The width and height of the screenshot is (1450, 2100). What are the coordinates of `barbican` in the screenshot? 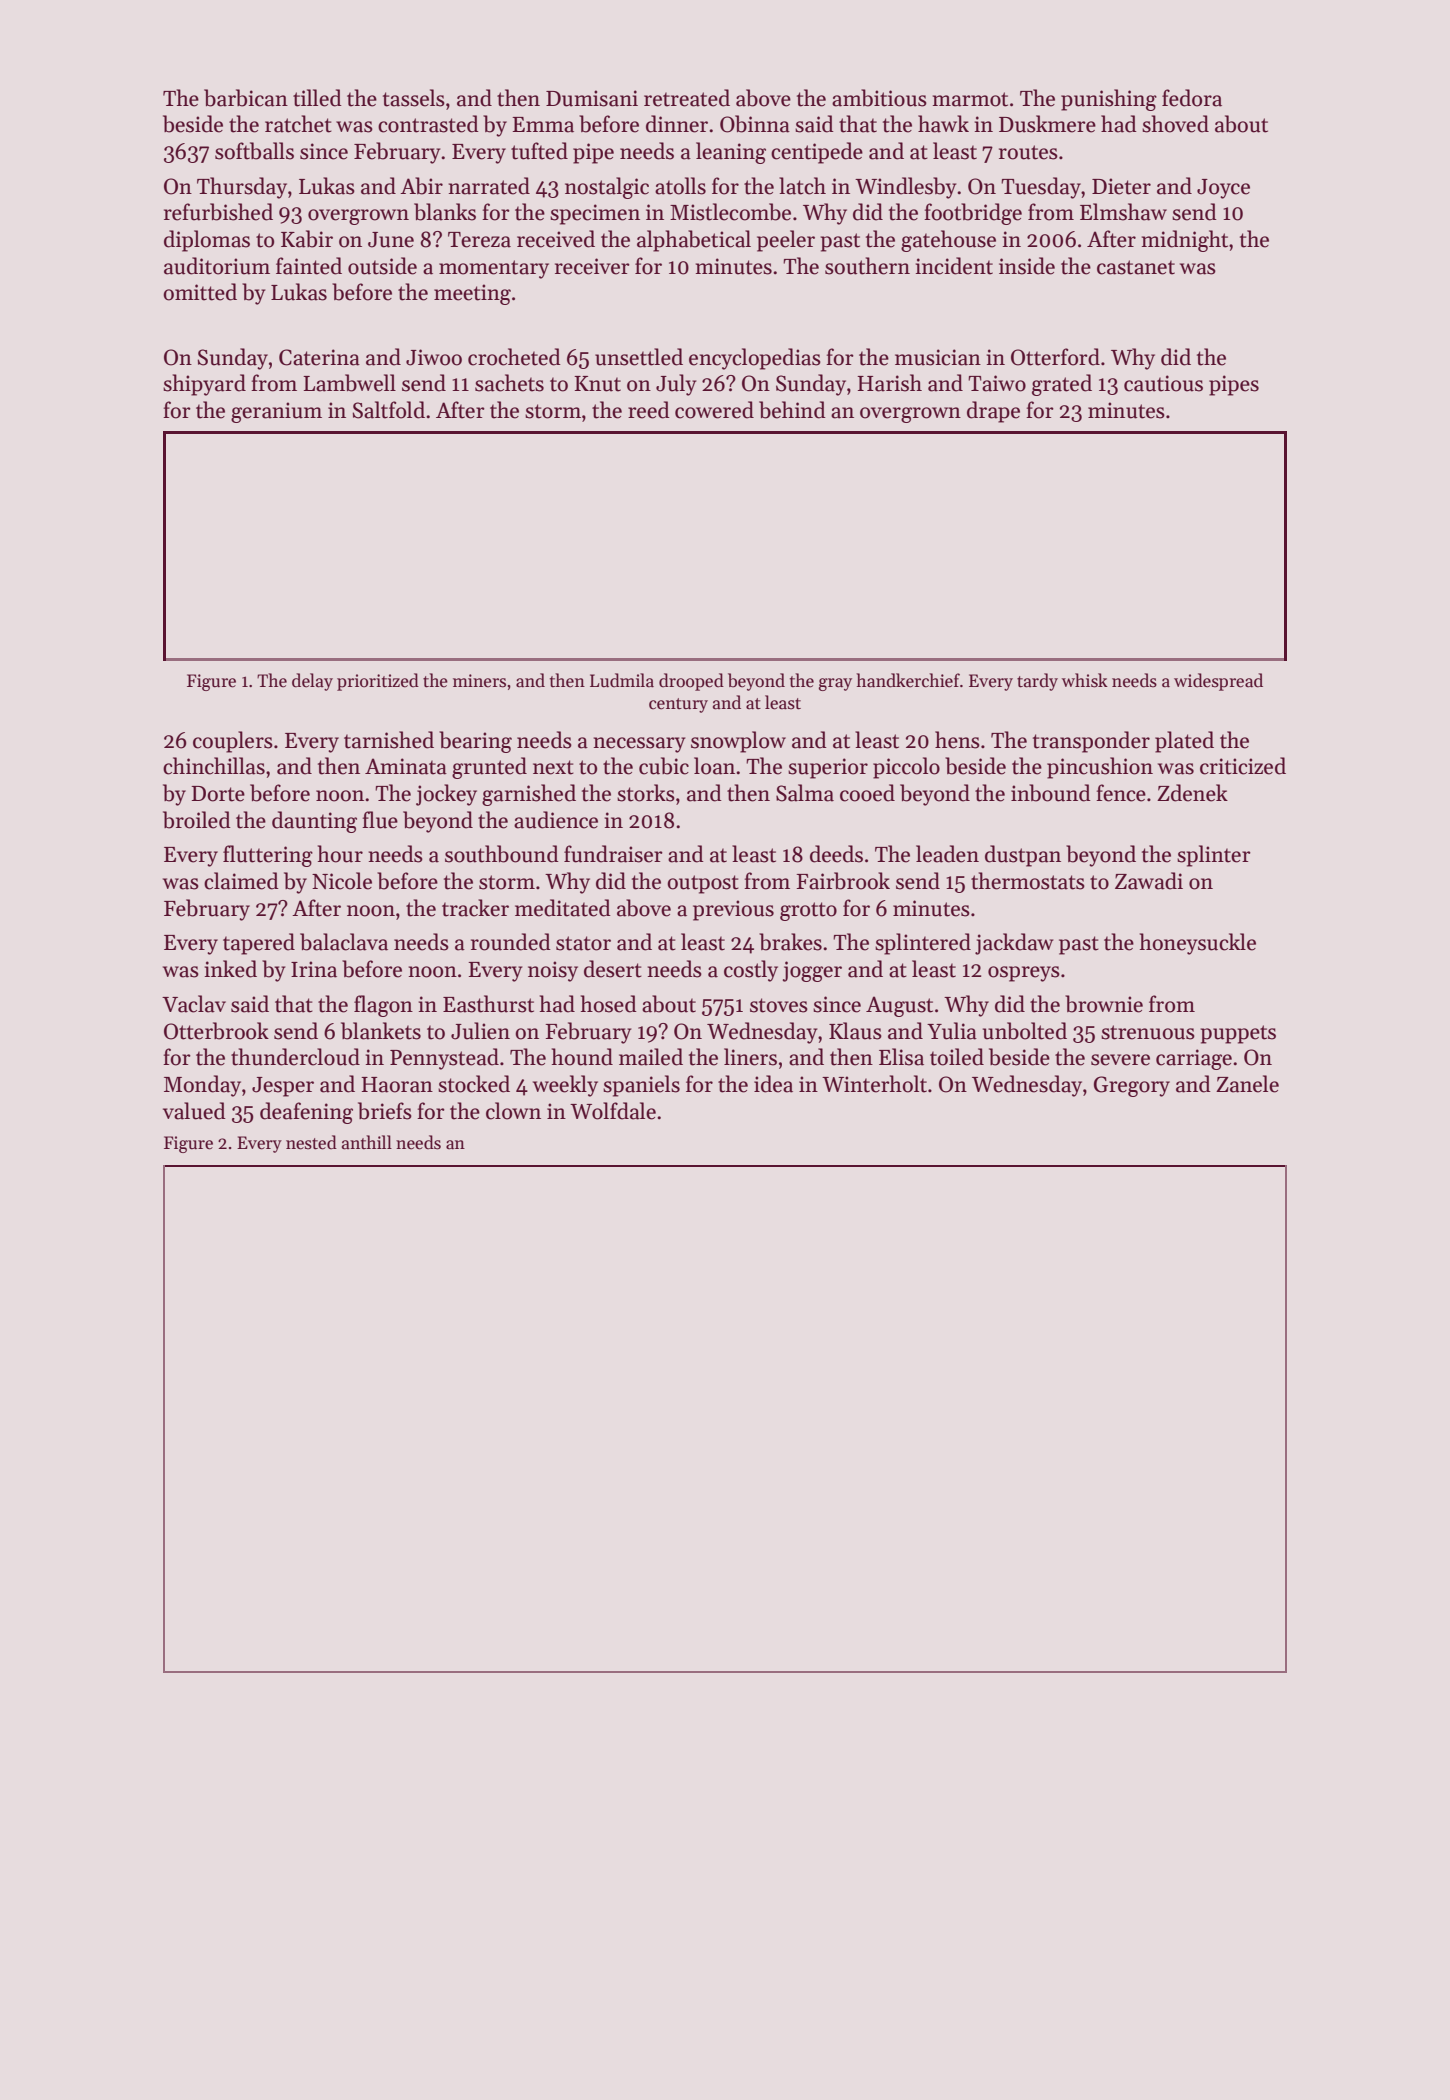 It's located at (246, 98).
